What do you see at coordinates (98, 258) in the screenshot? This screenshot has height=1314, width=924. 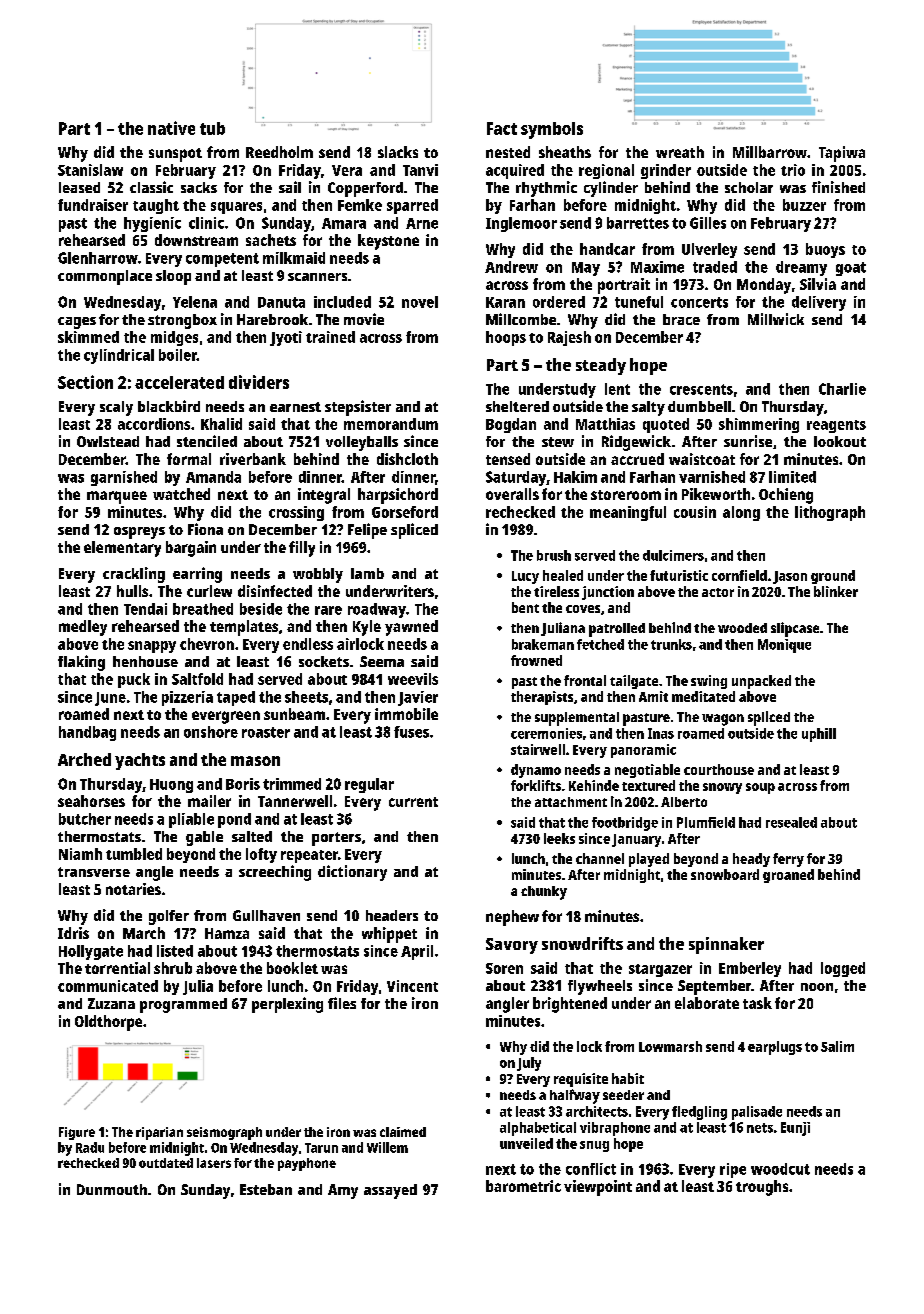 I see `Glenharrow` at bounding box center [98, 258].
